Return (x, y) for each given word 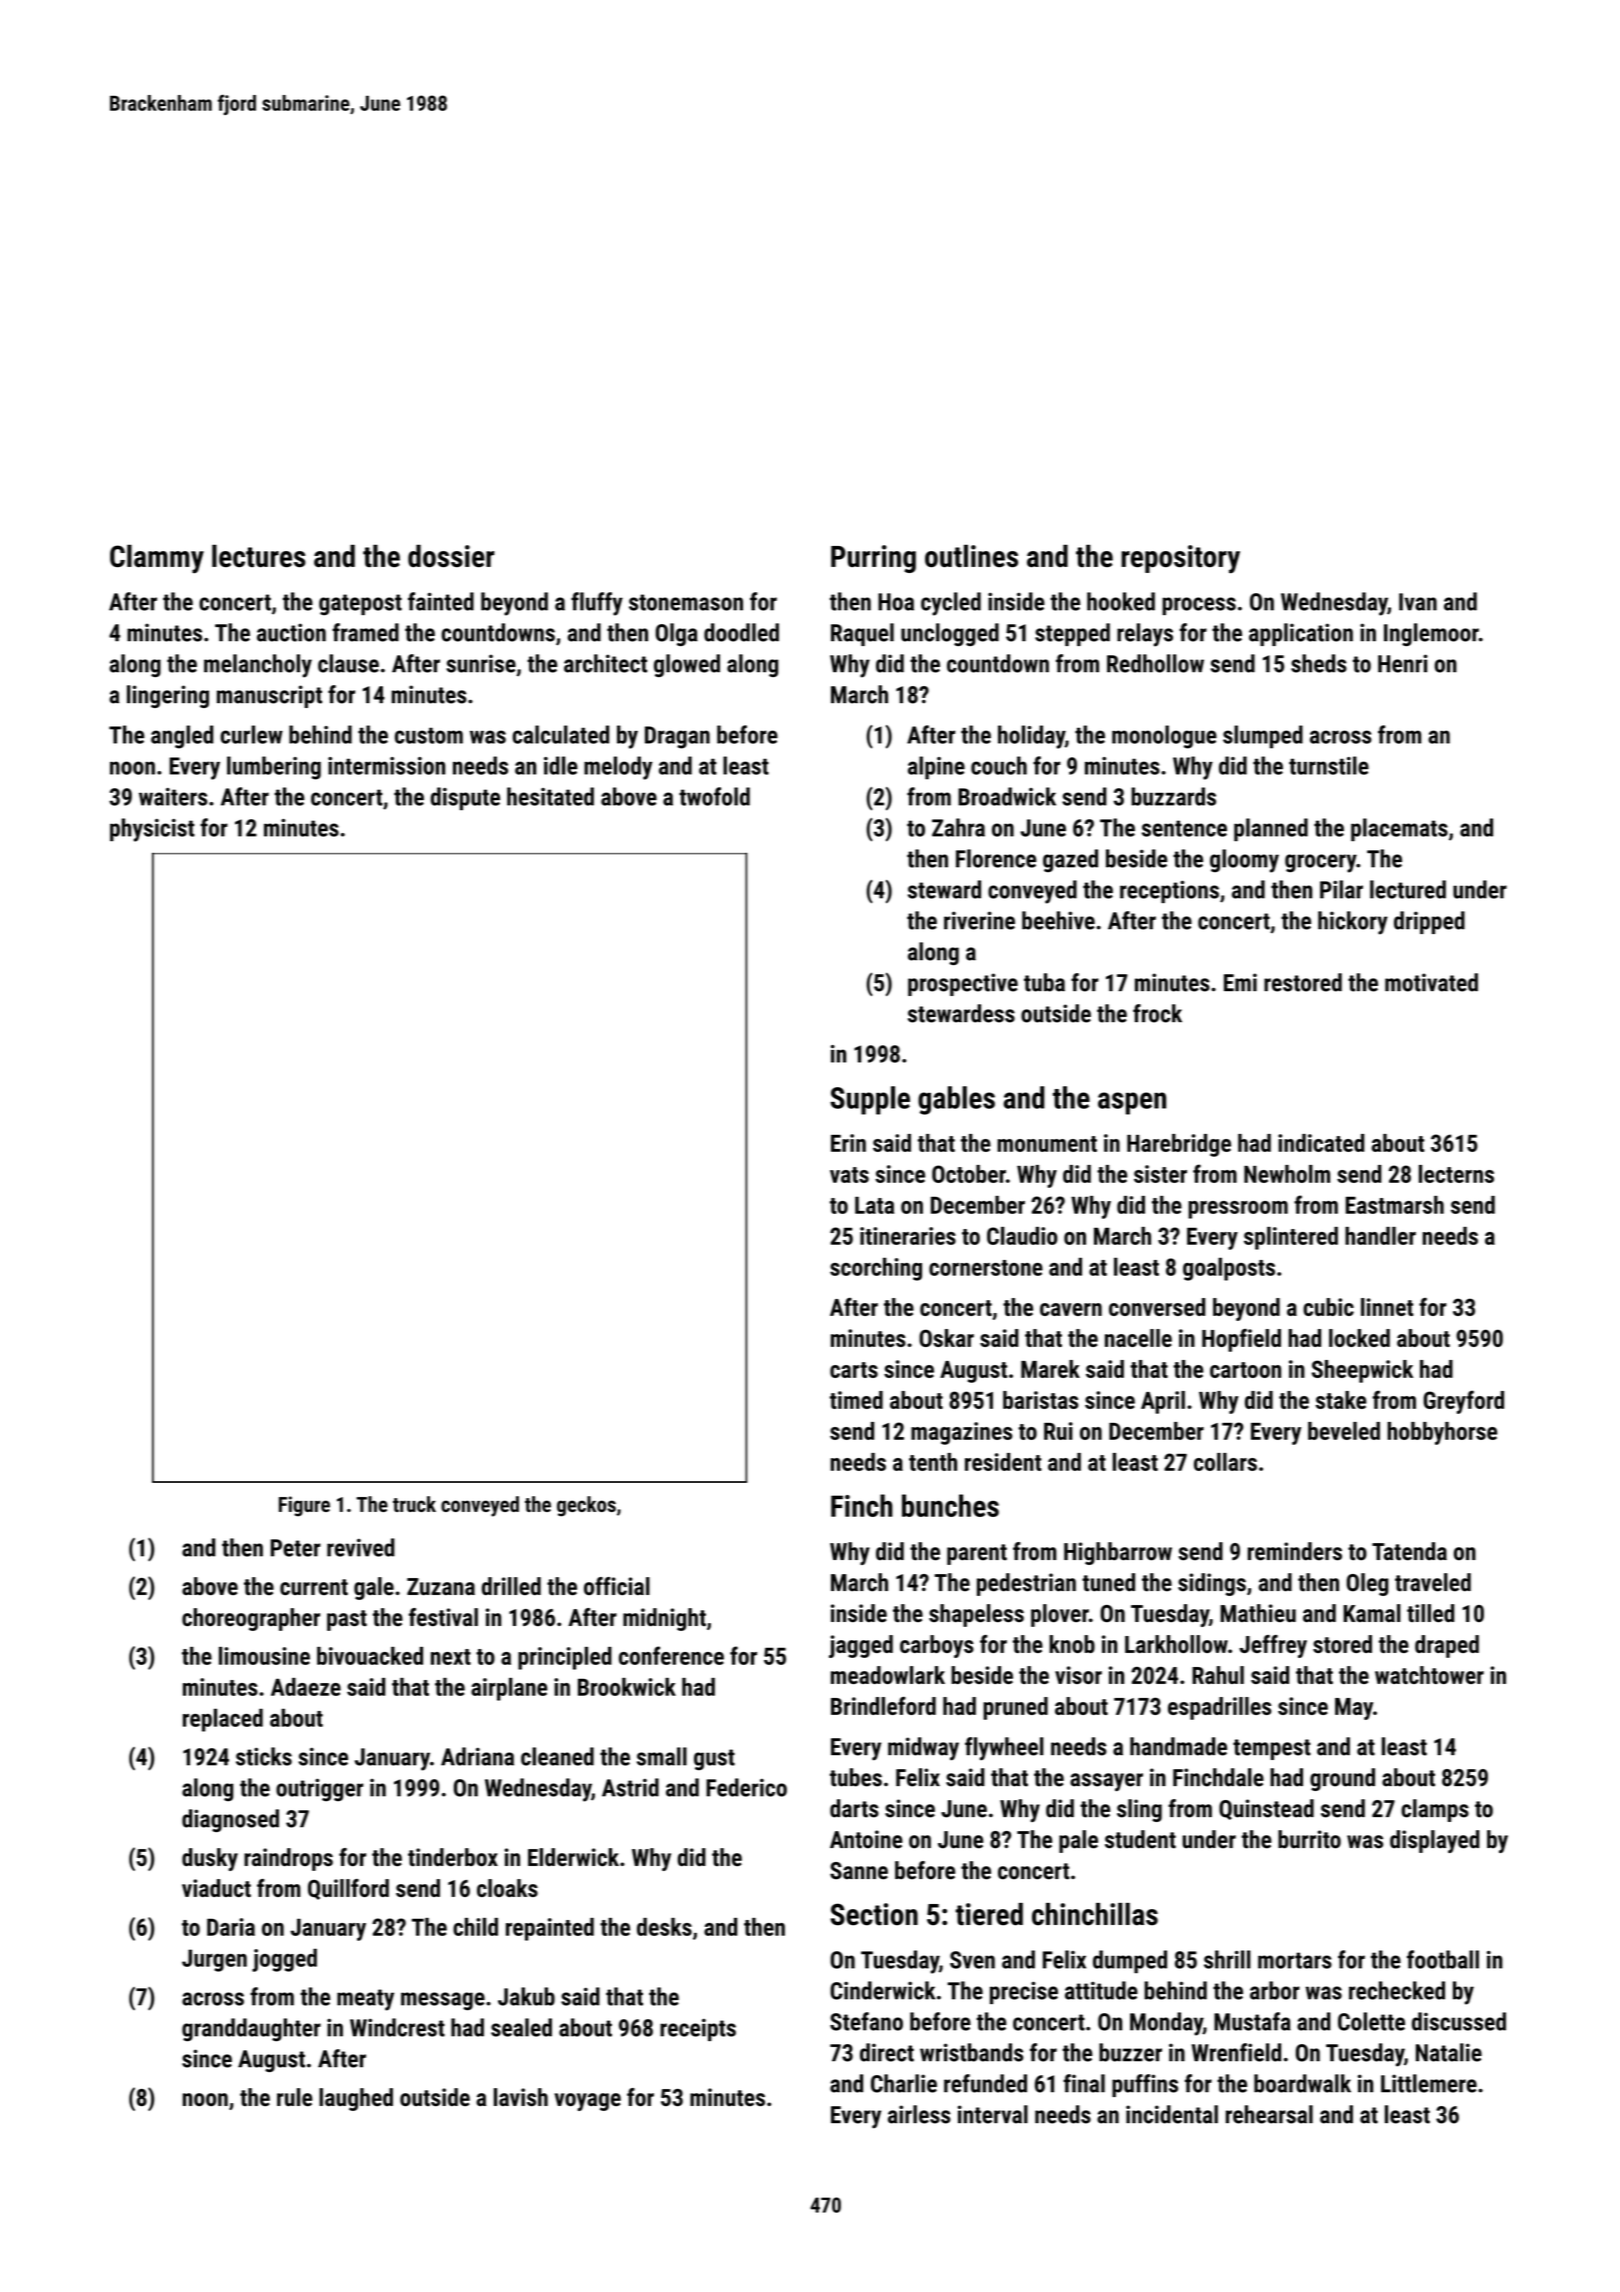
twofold (714, 796)
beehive (1058, 920)
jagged (861, 1646)
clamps (1435, 1810)
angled (182, 737)
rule (294, 2097)
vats (849, 1175)
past (347, 1620)
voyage (587, 2102)
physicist (152, 830)
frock (1157, 1013)
